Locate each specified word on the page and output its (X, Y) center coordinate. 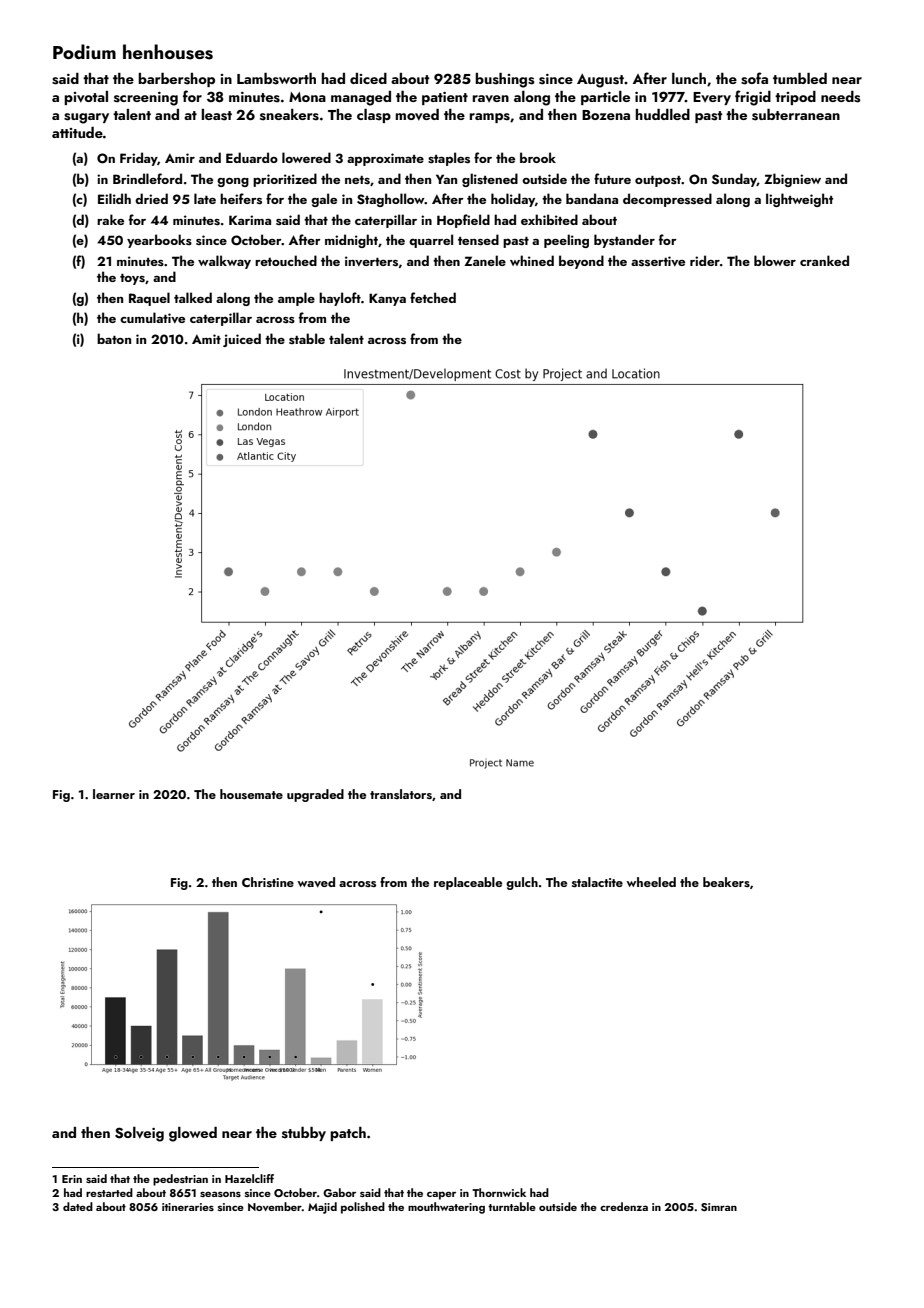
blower (775, 260)
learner (114, 794)
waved (316, 882)
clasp (374, 116)
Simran (719, 1207)
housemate (251, 794)
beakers (726, 882)
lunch (689, 78)
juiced (242, 340)
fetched (433, 297)
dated (78, 1206)
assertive (658, 261)
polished (363, 1208)
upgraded (315, 795)
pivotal (86, 98)
